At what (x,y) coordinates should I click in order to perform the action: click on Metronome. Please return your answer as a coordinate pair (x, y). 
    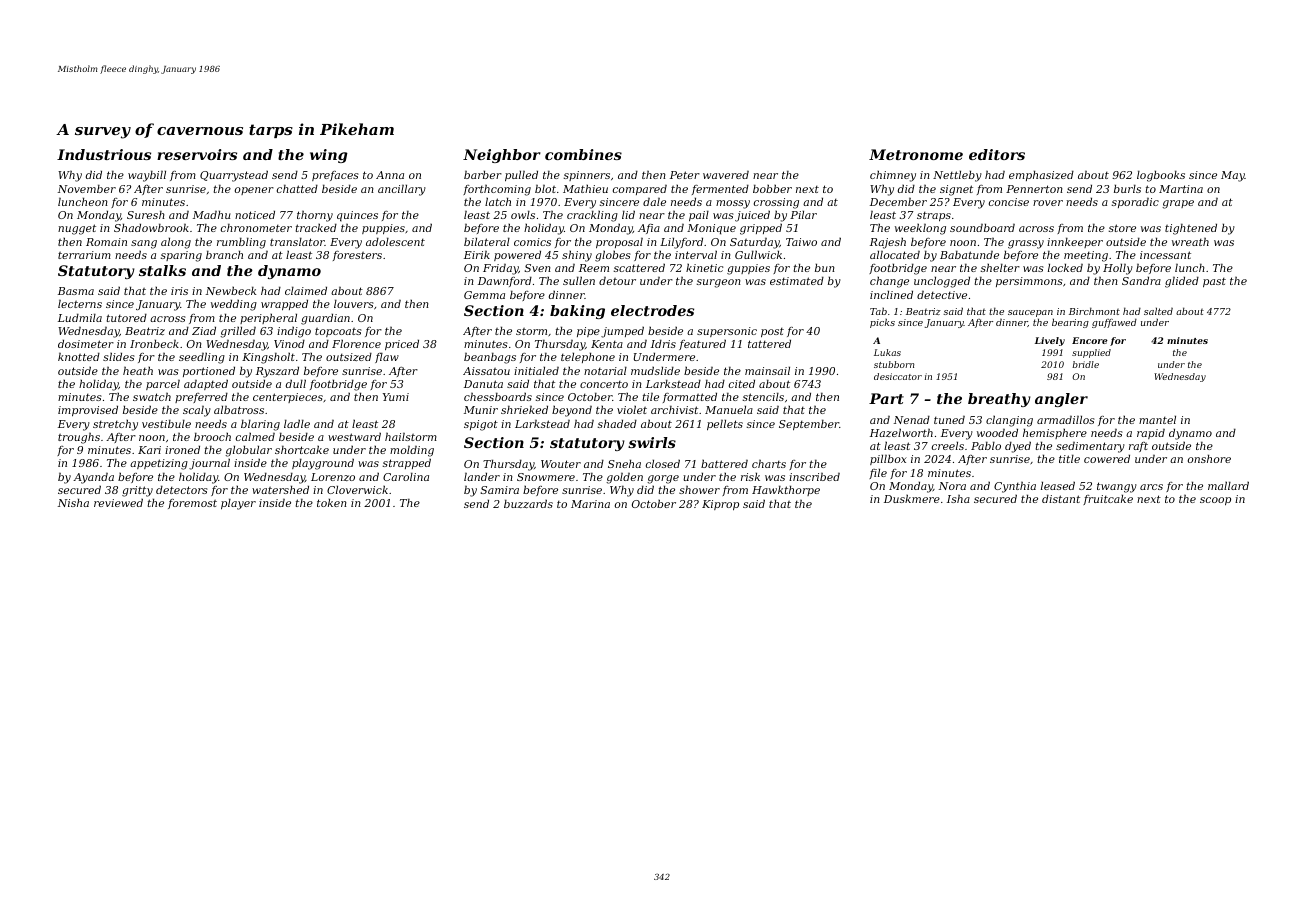
    Looking at the image, I should click on (916, 154).
